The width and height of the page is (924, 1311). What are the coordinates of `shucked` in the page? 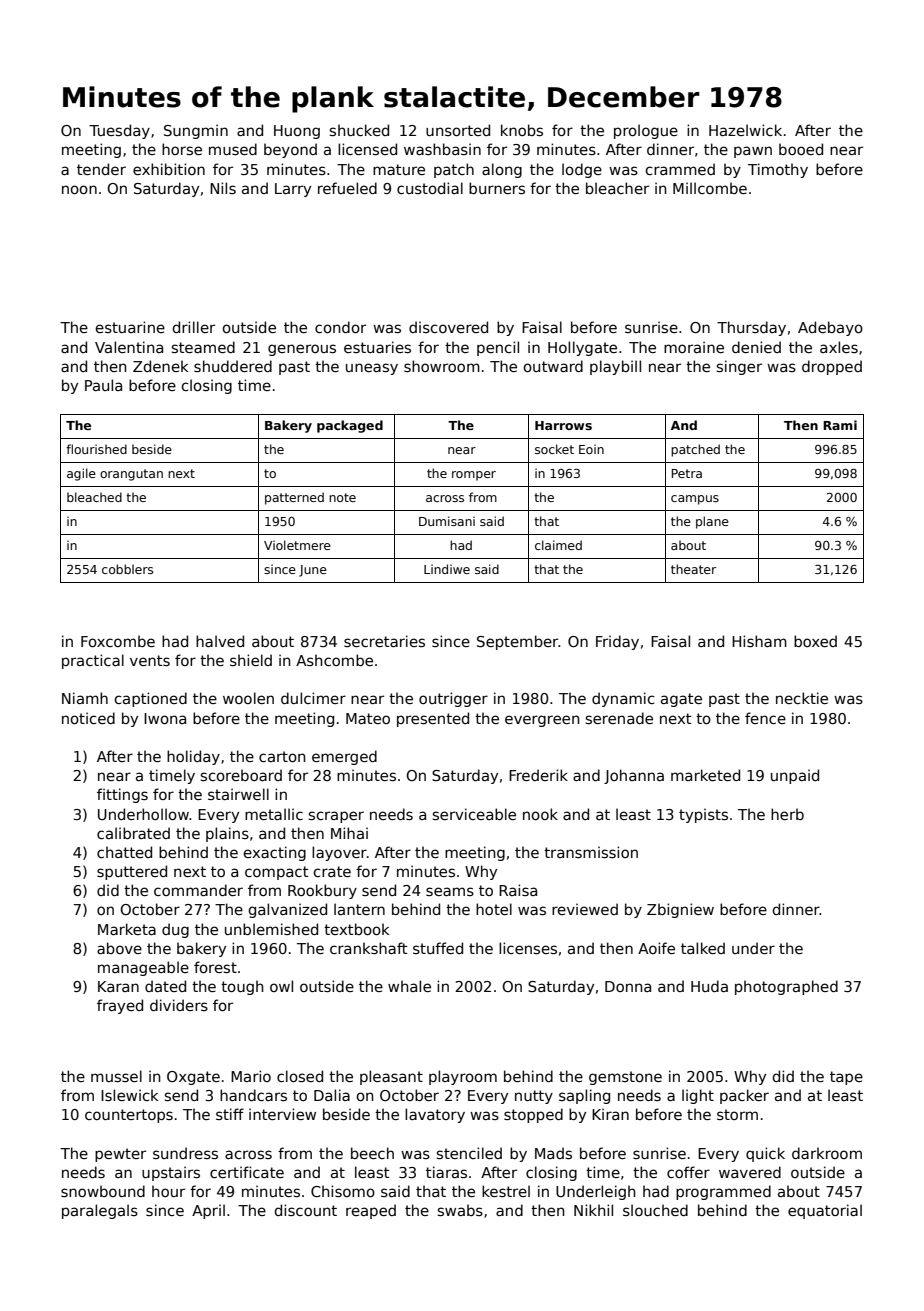 It's located at (359, 130).
